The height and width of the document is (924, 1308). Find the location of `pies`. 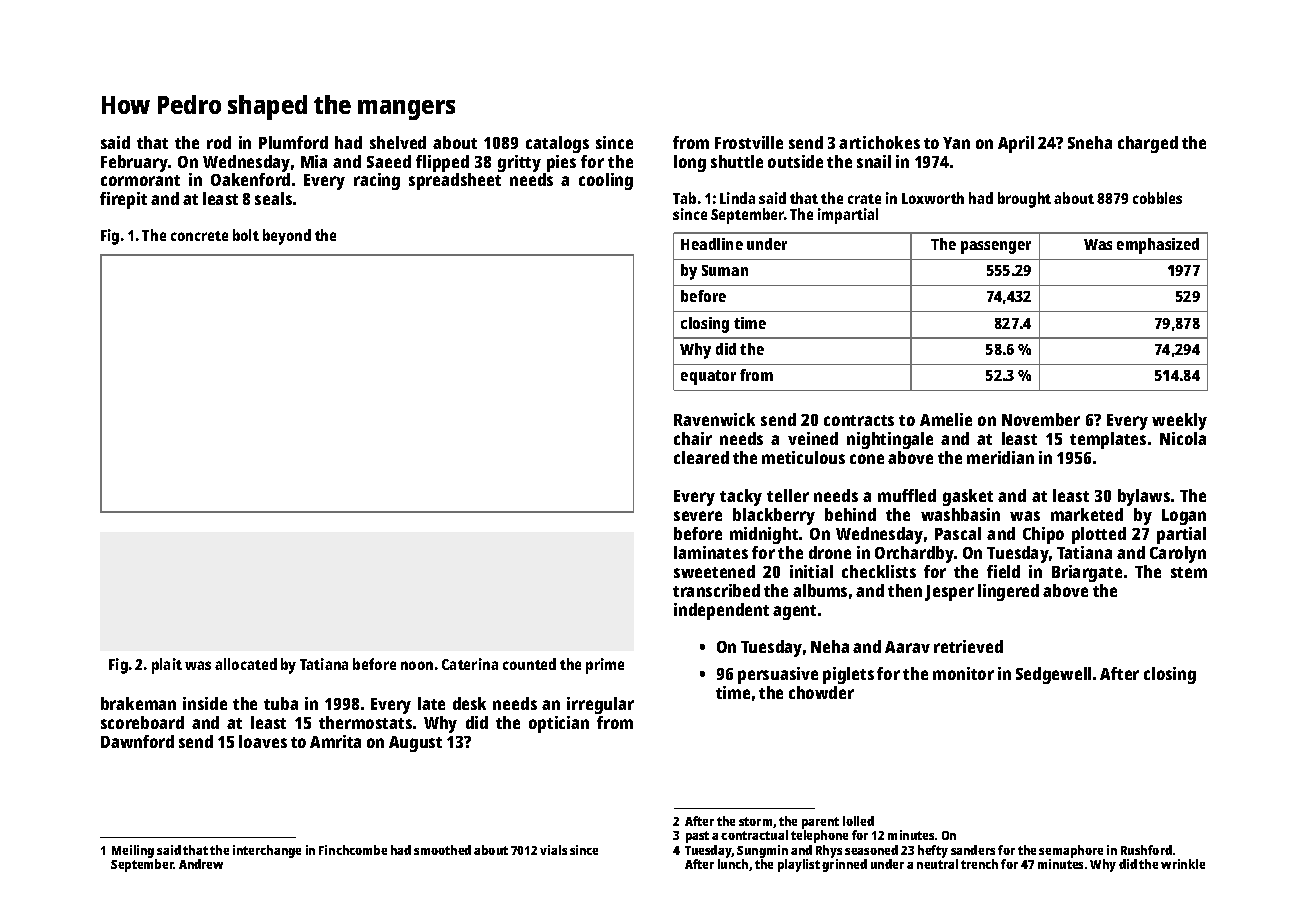

pies is located at coordinates (561, 163).
